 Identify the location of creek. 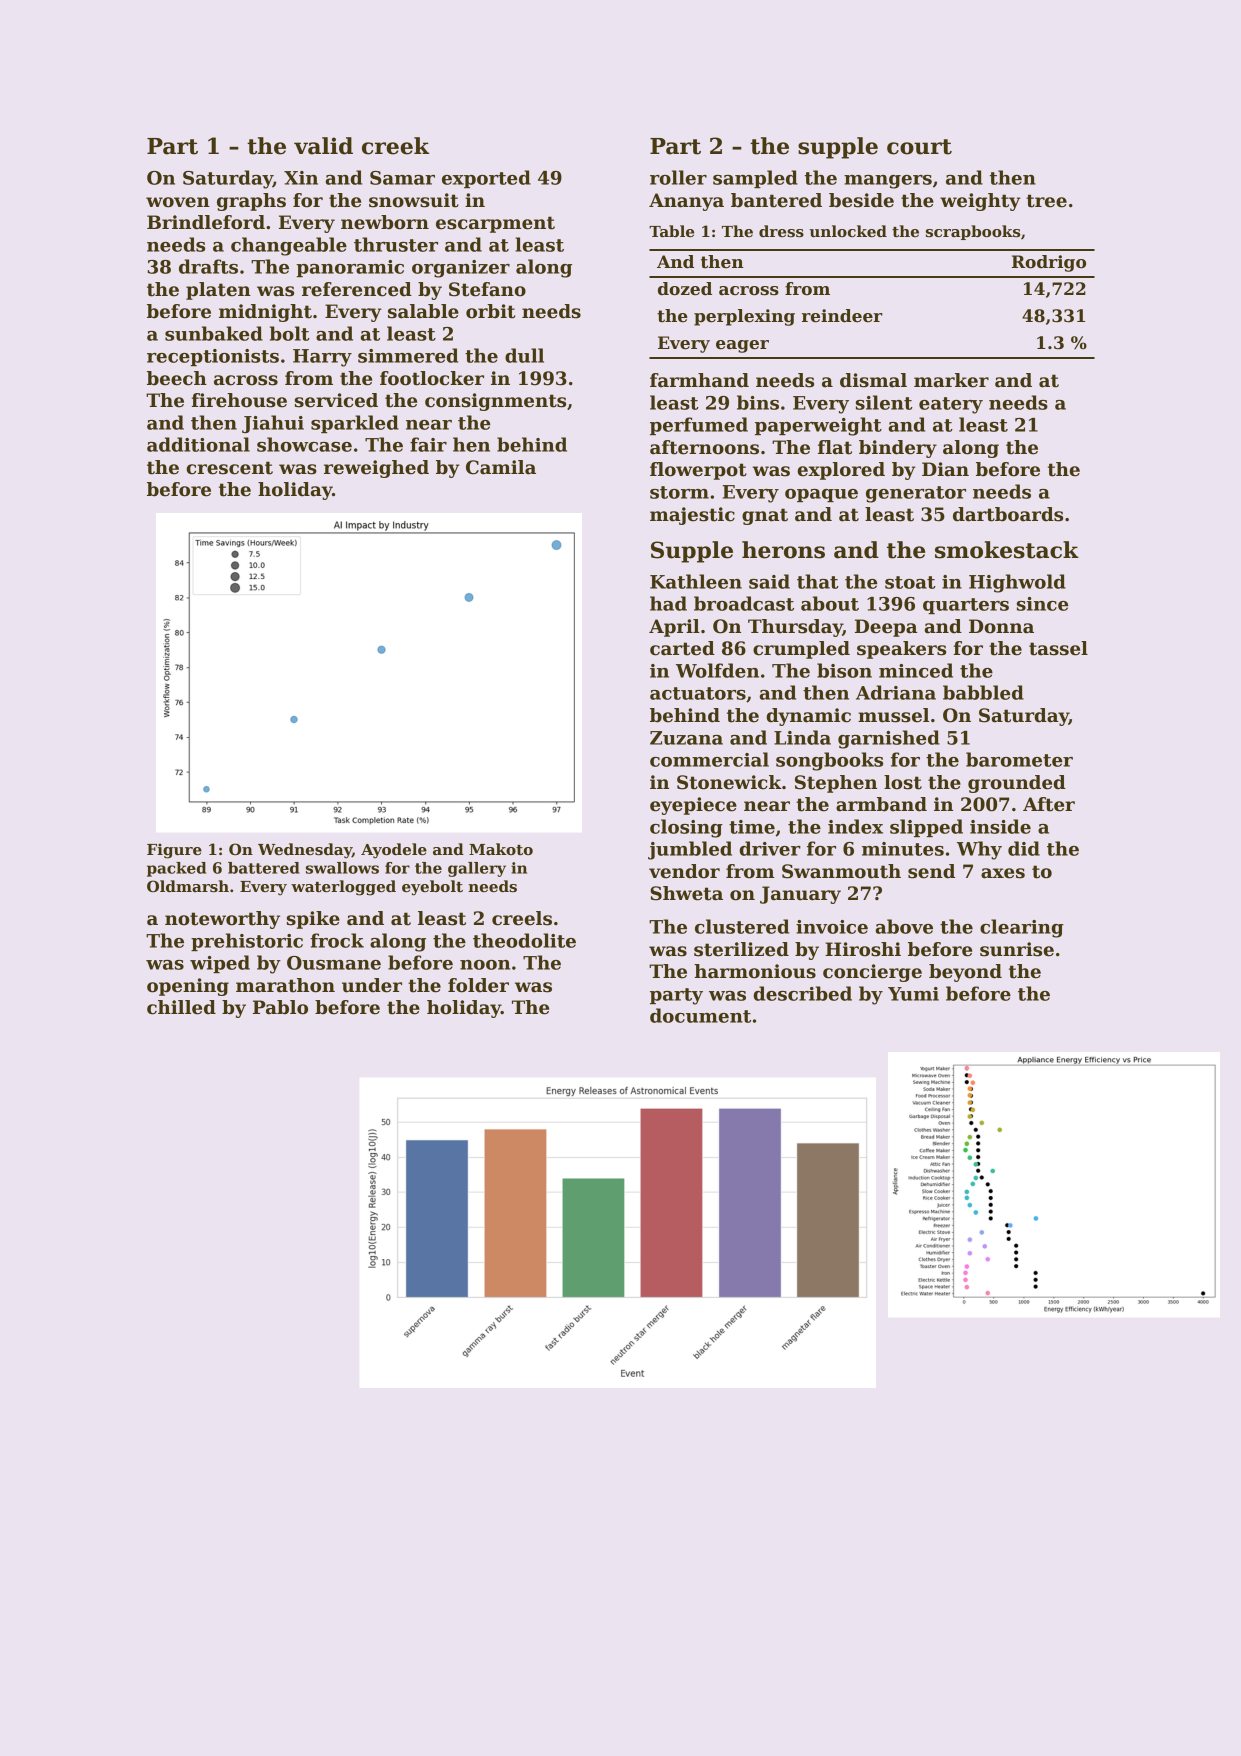
(395, 146).
